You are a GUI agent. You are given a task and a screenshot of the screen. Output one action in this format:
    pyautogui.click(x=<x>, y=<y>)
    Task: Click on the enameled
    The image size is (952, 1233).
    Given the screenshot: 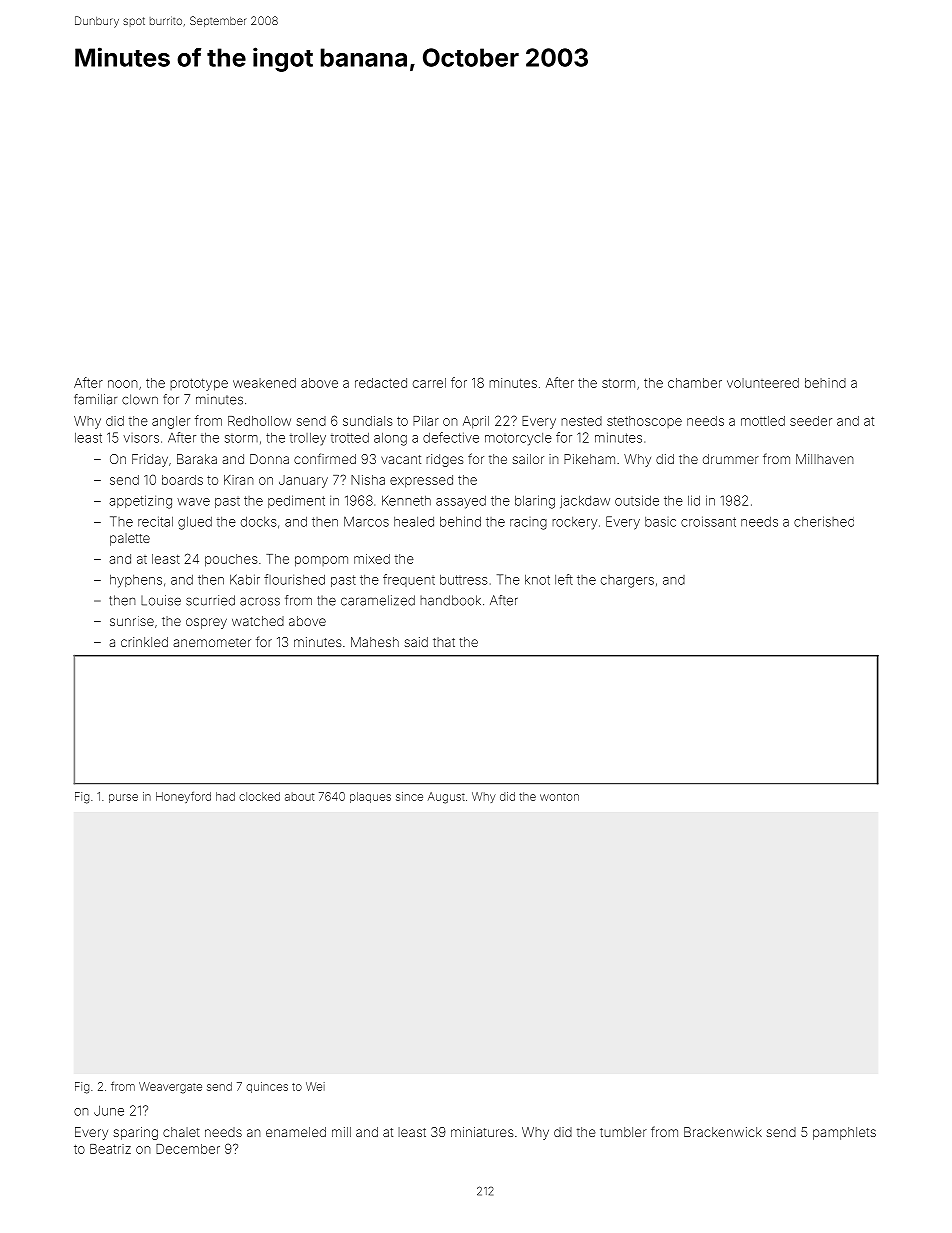 What is the action you would take?
    pyautogui.click(x=296, y=1132)
